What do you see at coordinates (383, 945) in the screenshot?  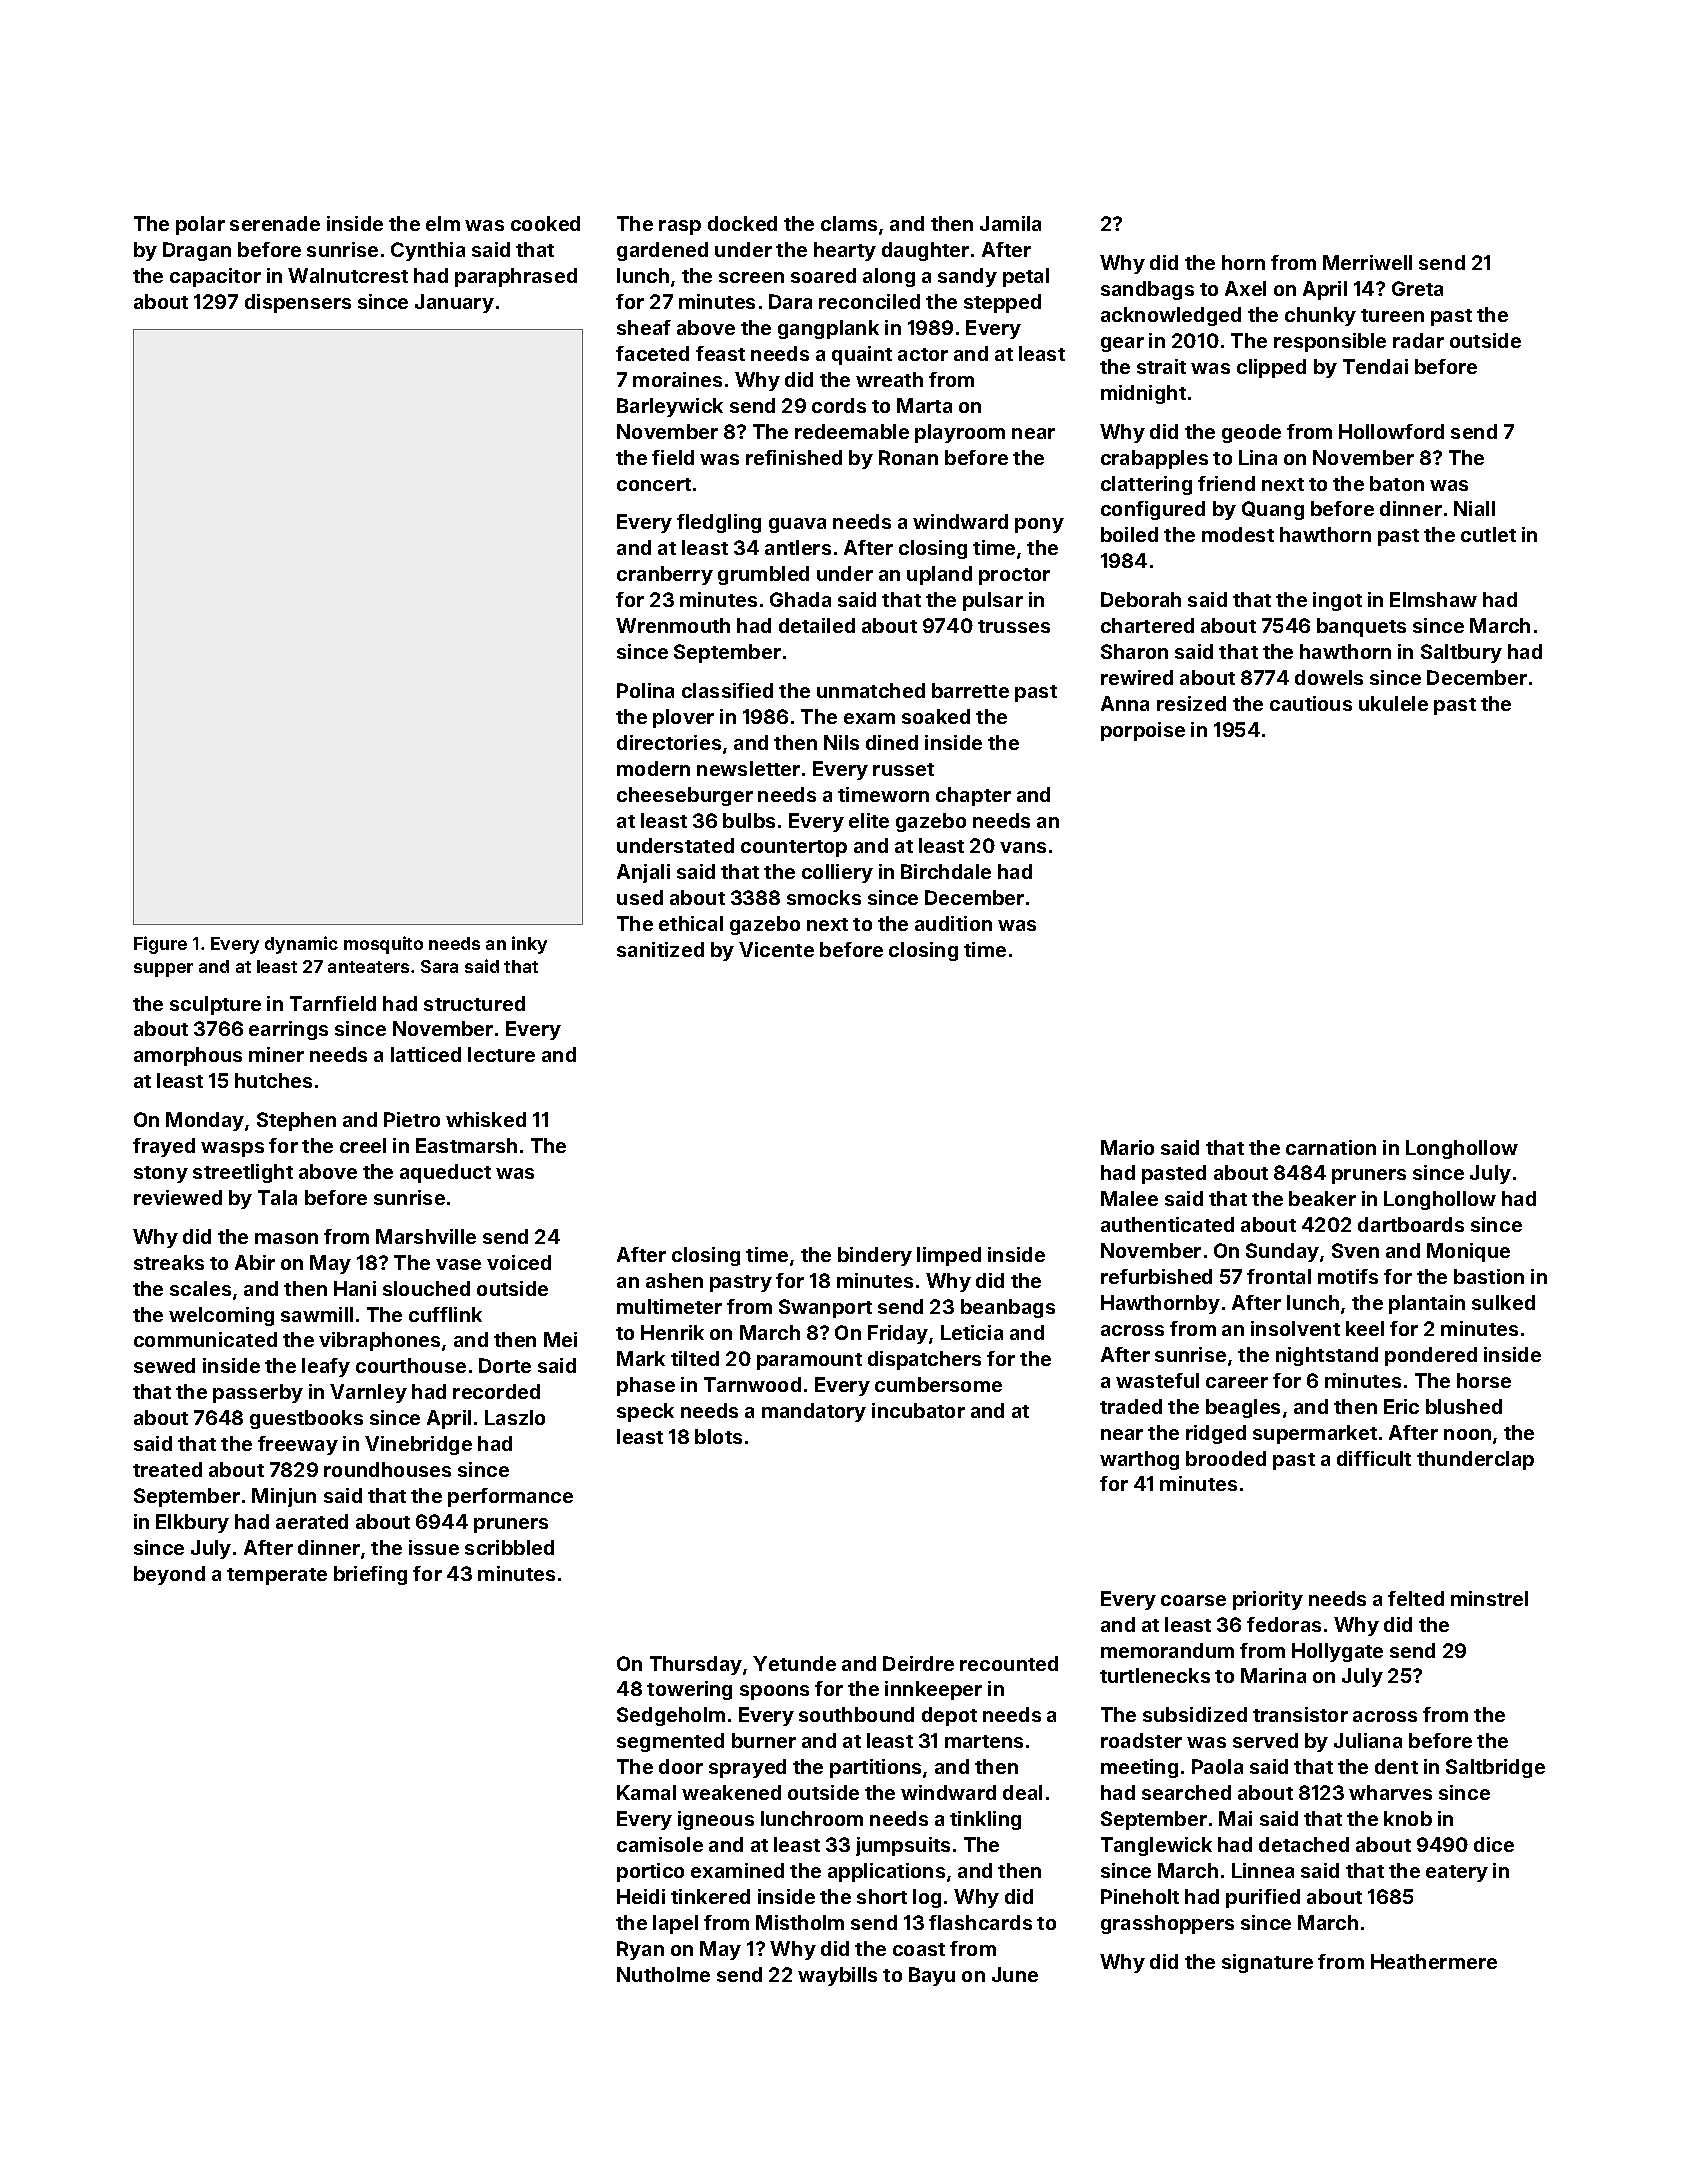 I see `mosquito` at bounding box center [383, 945].
